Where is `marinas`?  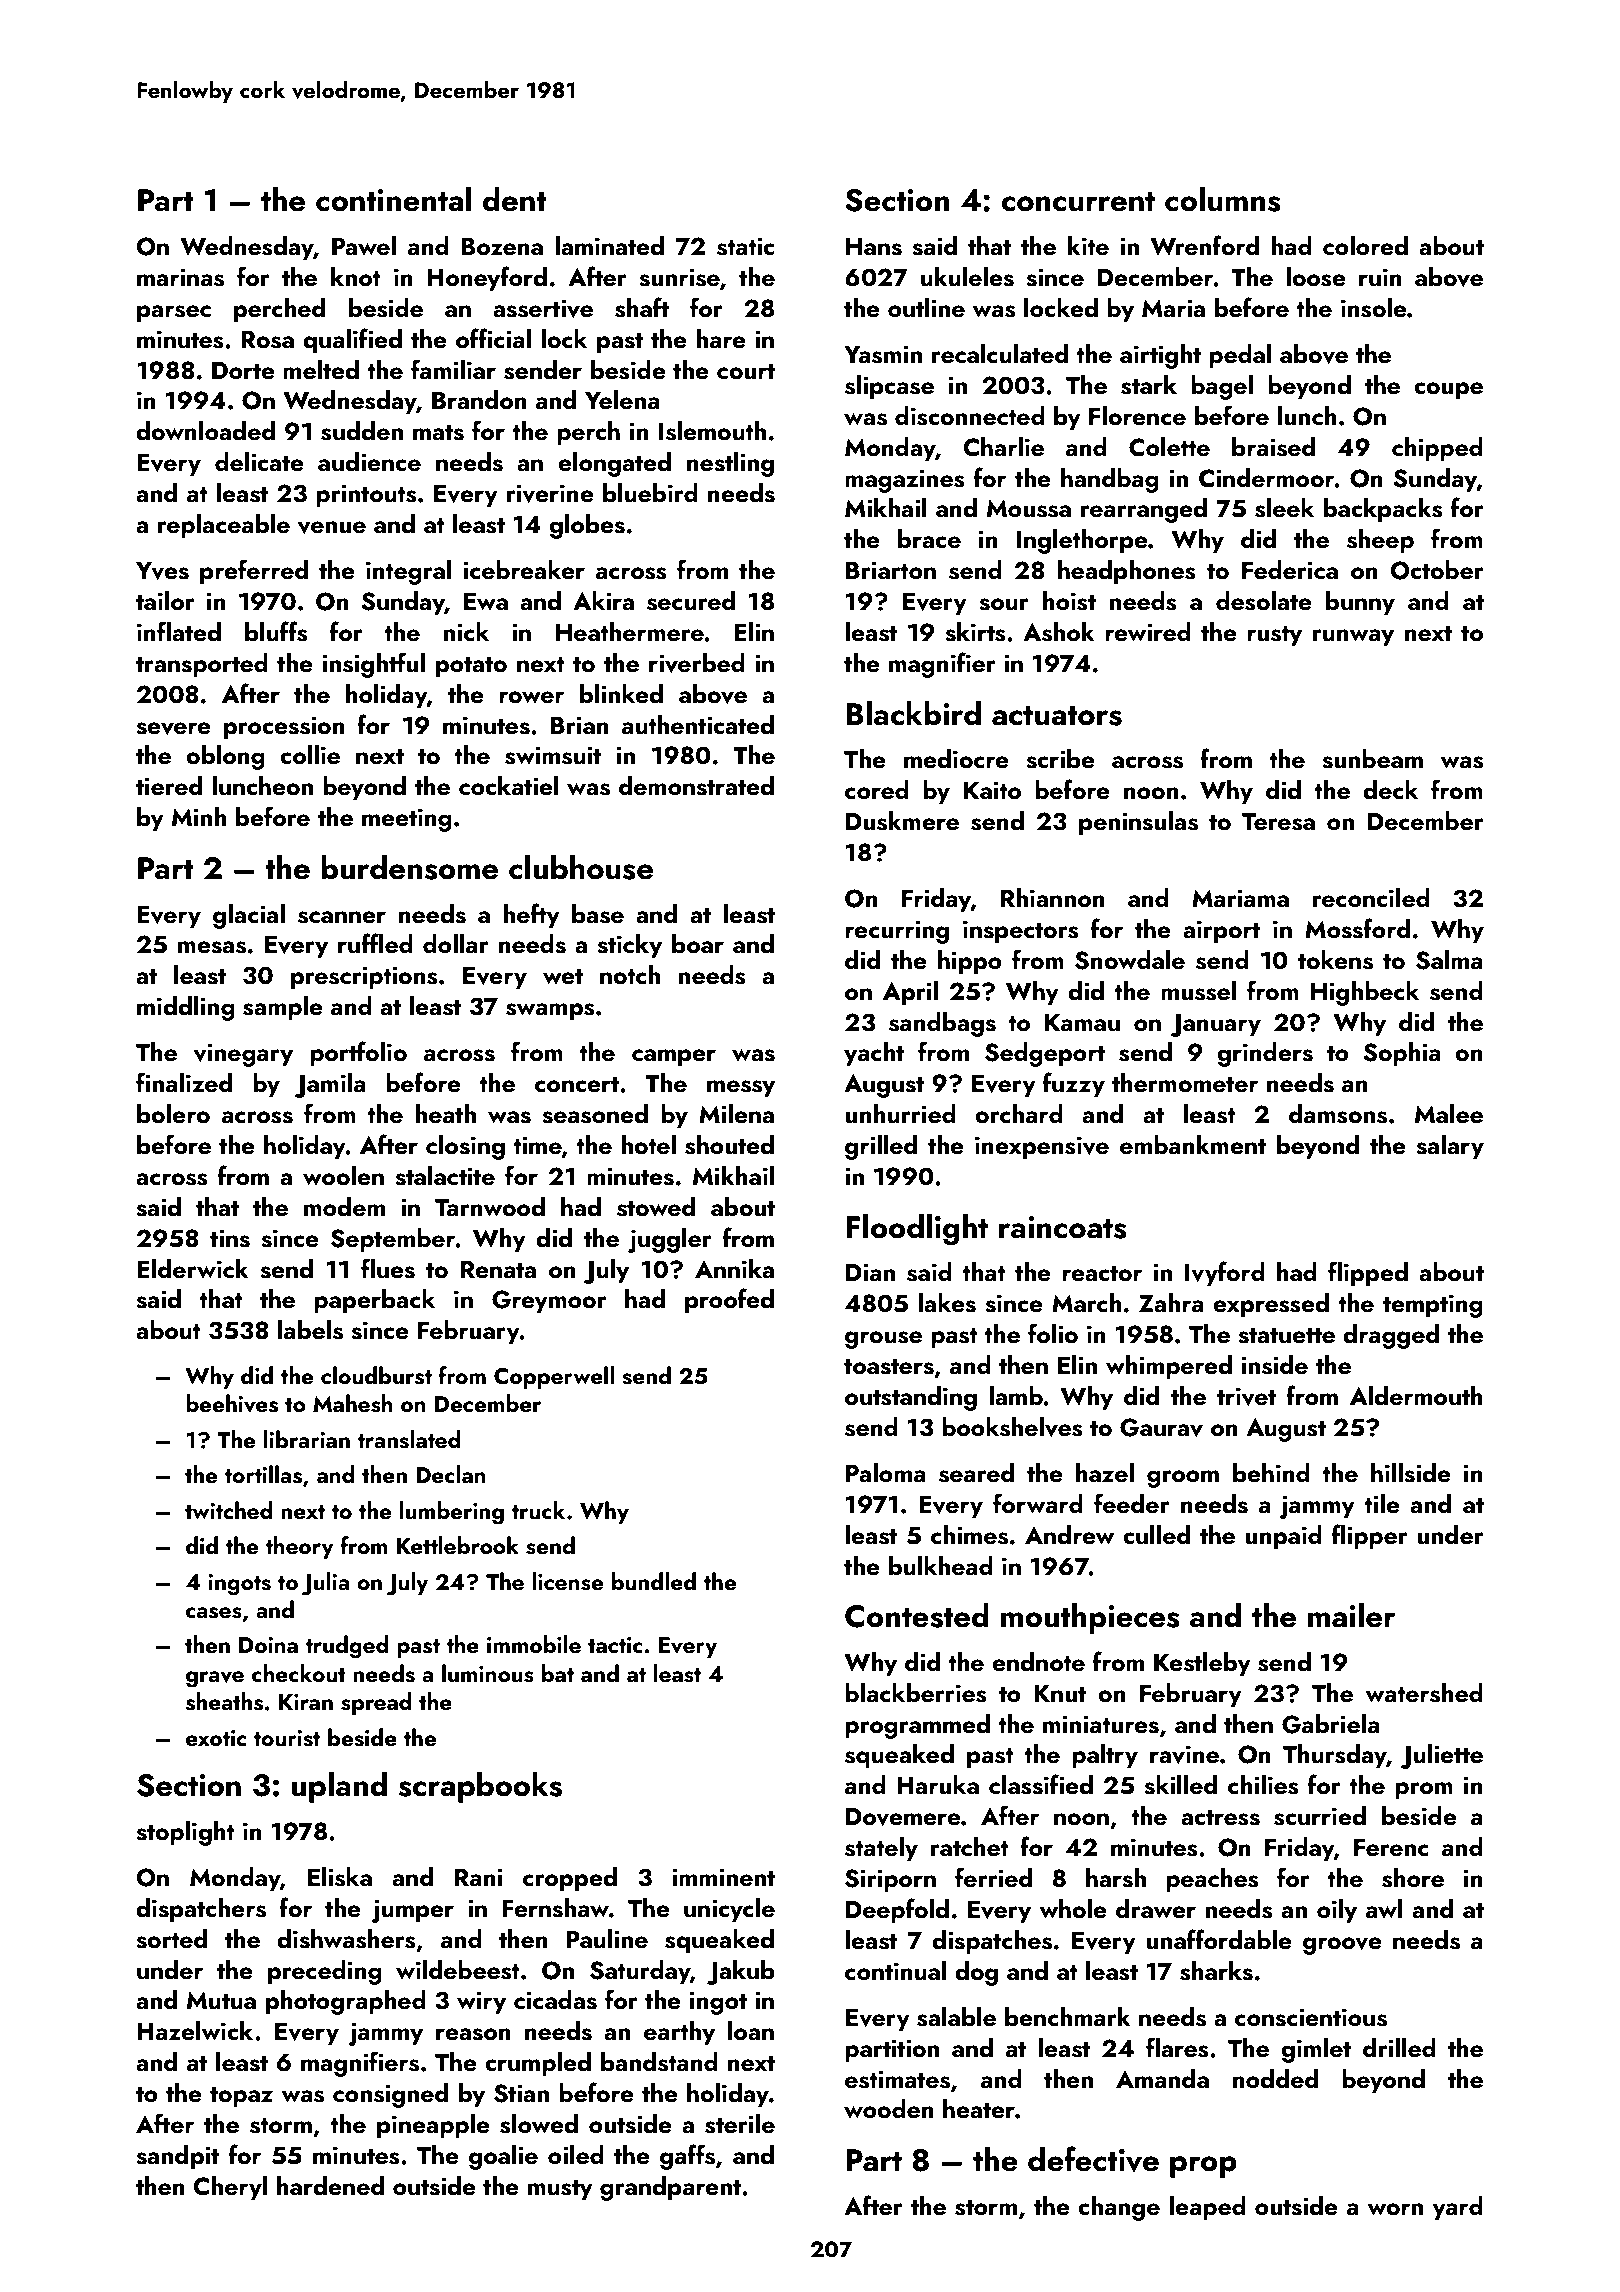 marinas is located at coordinates (180, 277).
